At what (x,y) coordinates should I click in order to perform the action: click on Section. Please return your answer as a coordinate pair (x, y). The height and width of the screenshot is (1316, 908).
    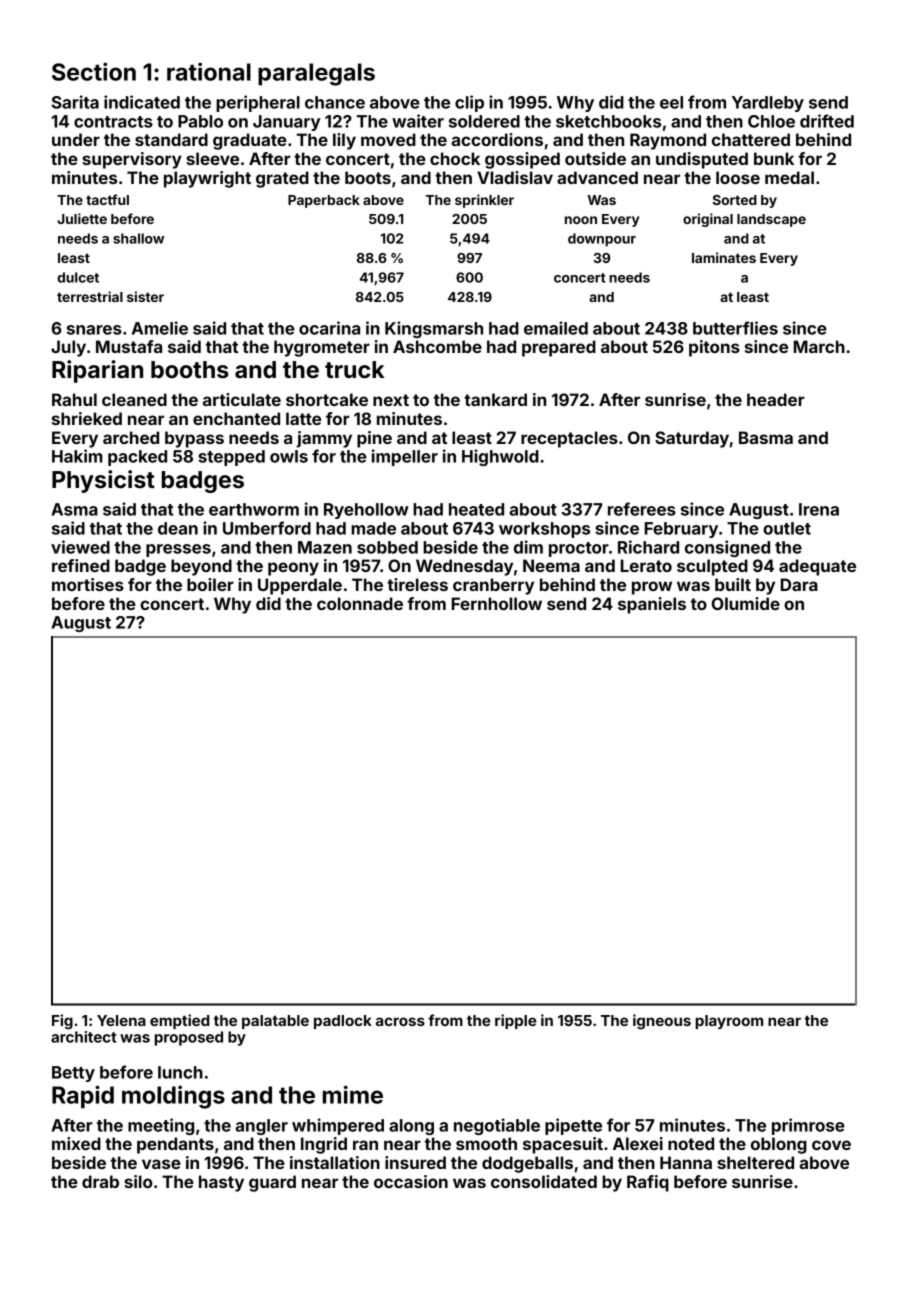
    Looking at the image, I should click on (94, 71).
